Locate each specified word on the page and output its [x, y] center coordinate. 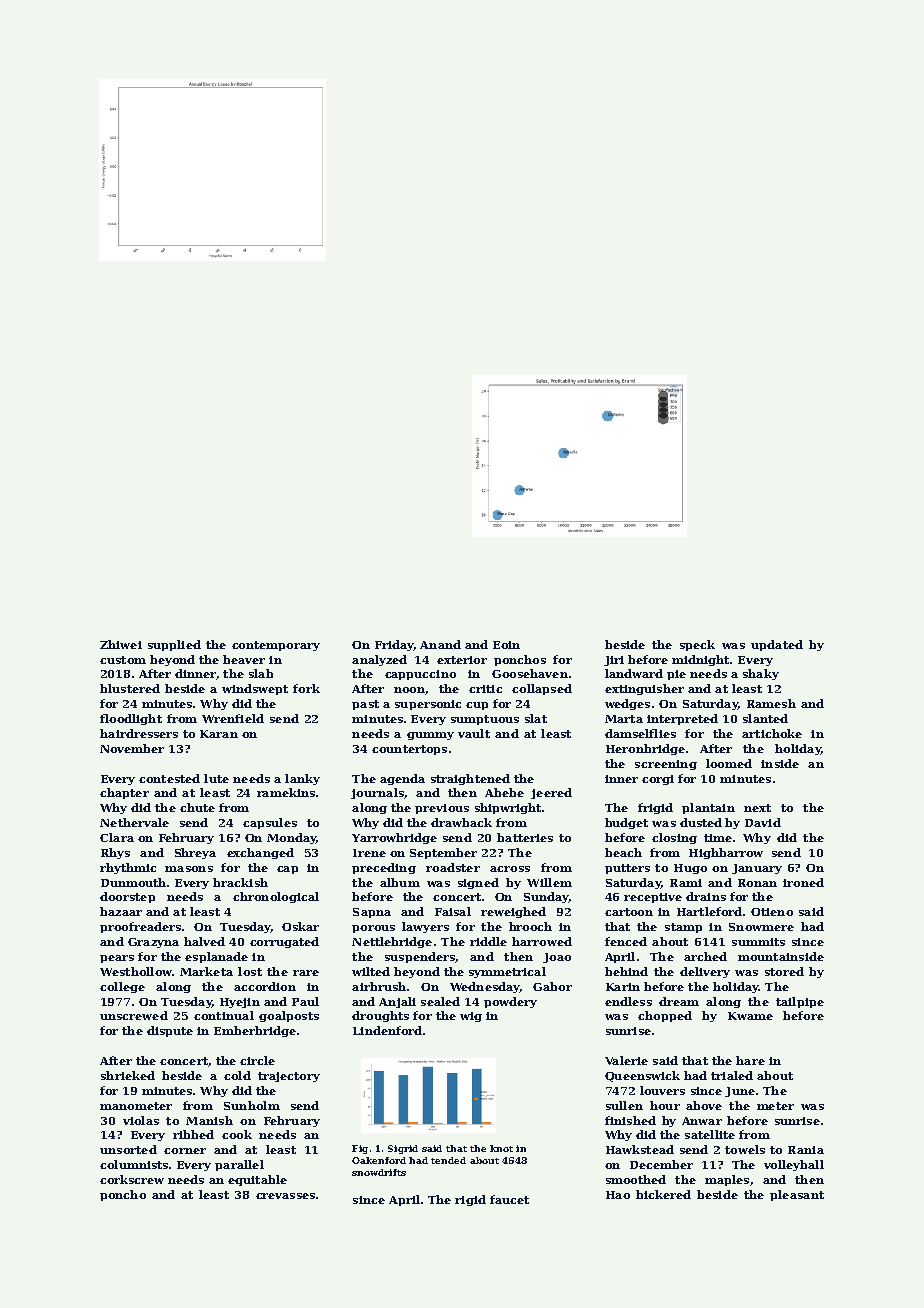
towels [745, 1149]
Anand [440, 644]
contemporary [276, 646]
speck [697, 645]
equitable [257, 1180]
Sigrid [403, 1149]
